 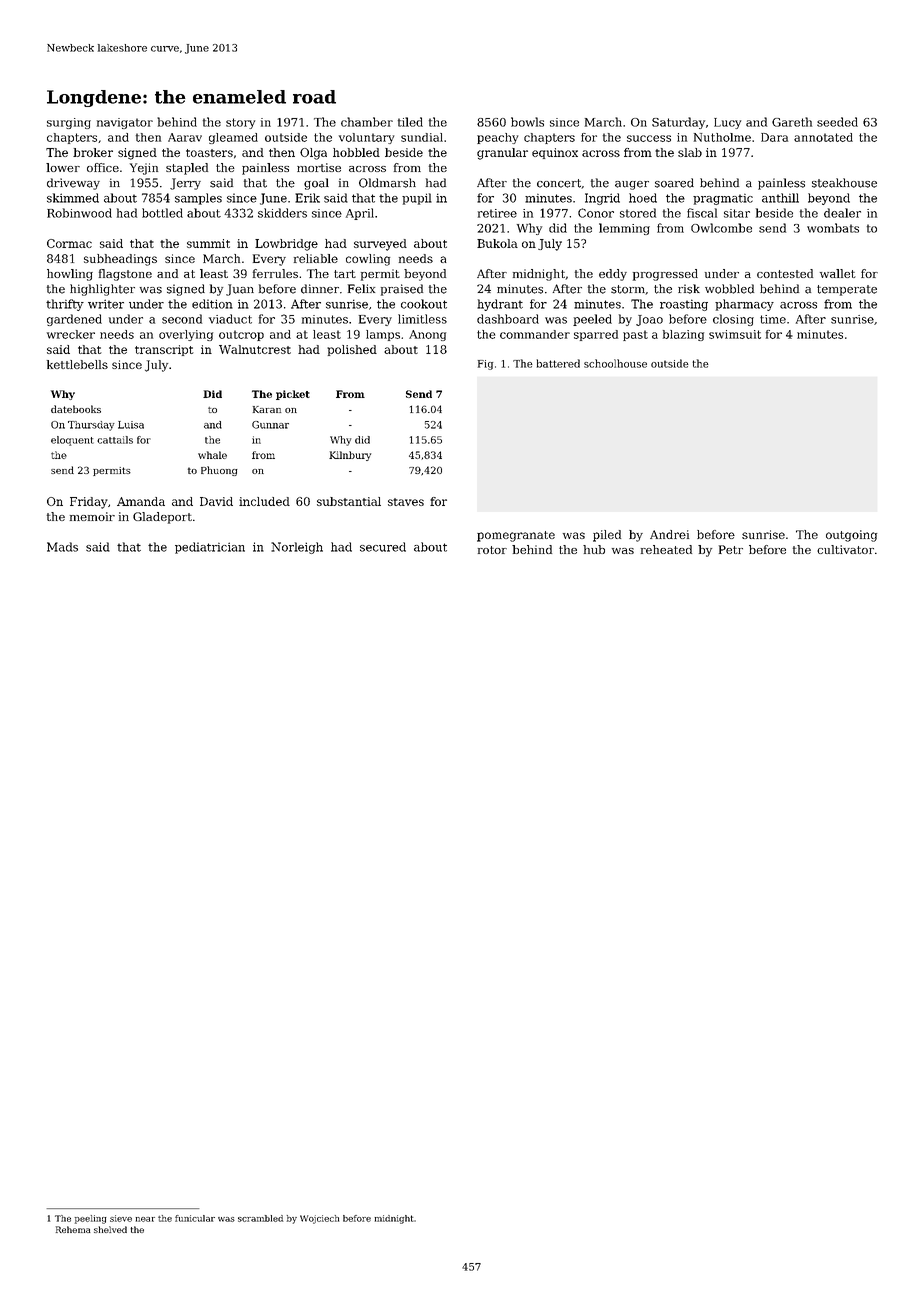 What do you see at coordinates (837, 122) in the screenshot?
I see `seeded` at bounding box center [837, 122].
